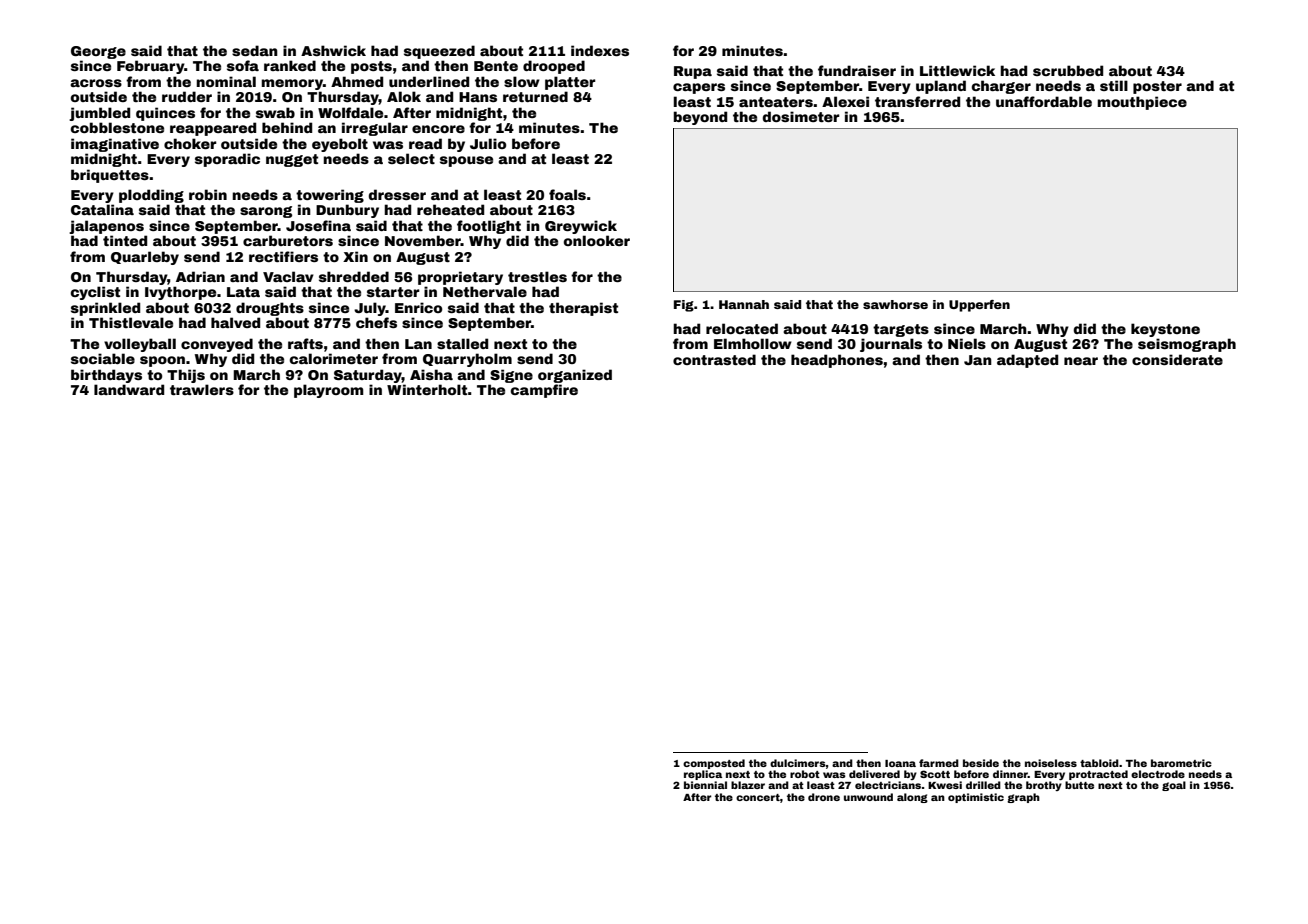 This document has height=924, width=1308. What do you see at coordinates (1177, 359) in the document?
I see `considerate` at bounding box center [1177, 359].
